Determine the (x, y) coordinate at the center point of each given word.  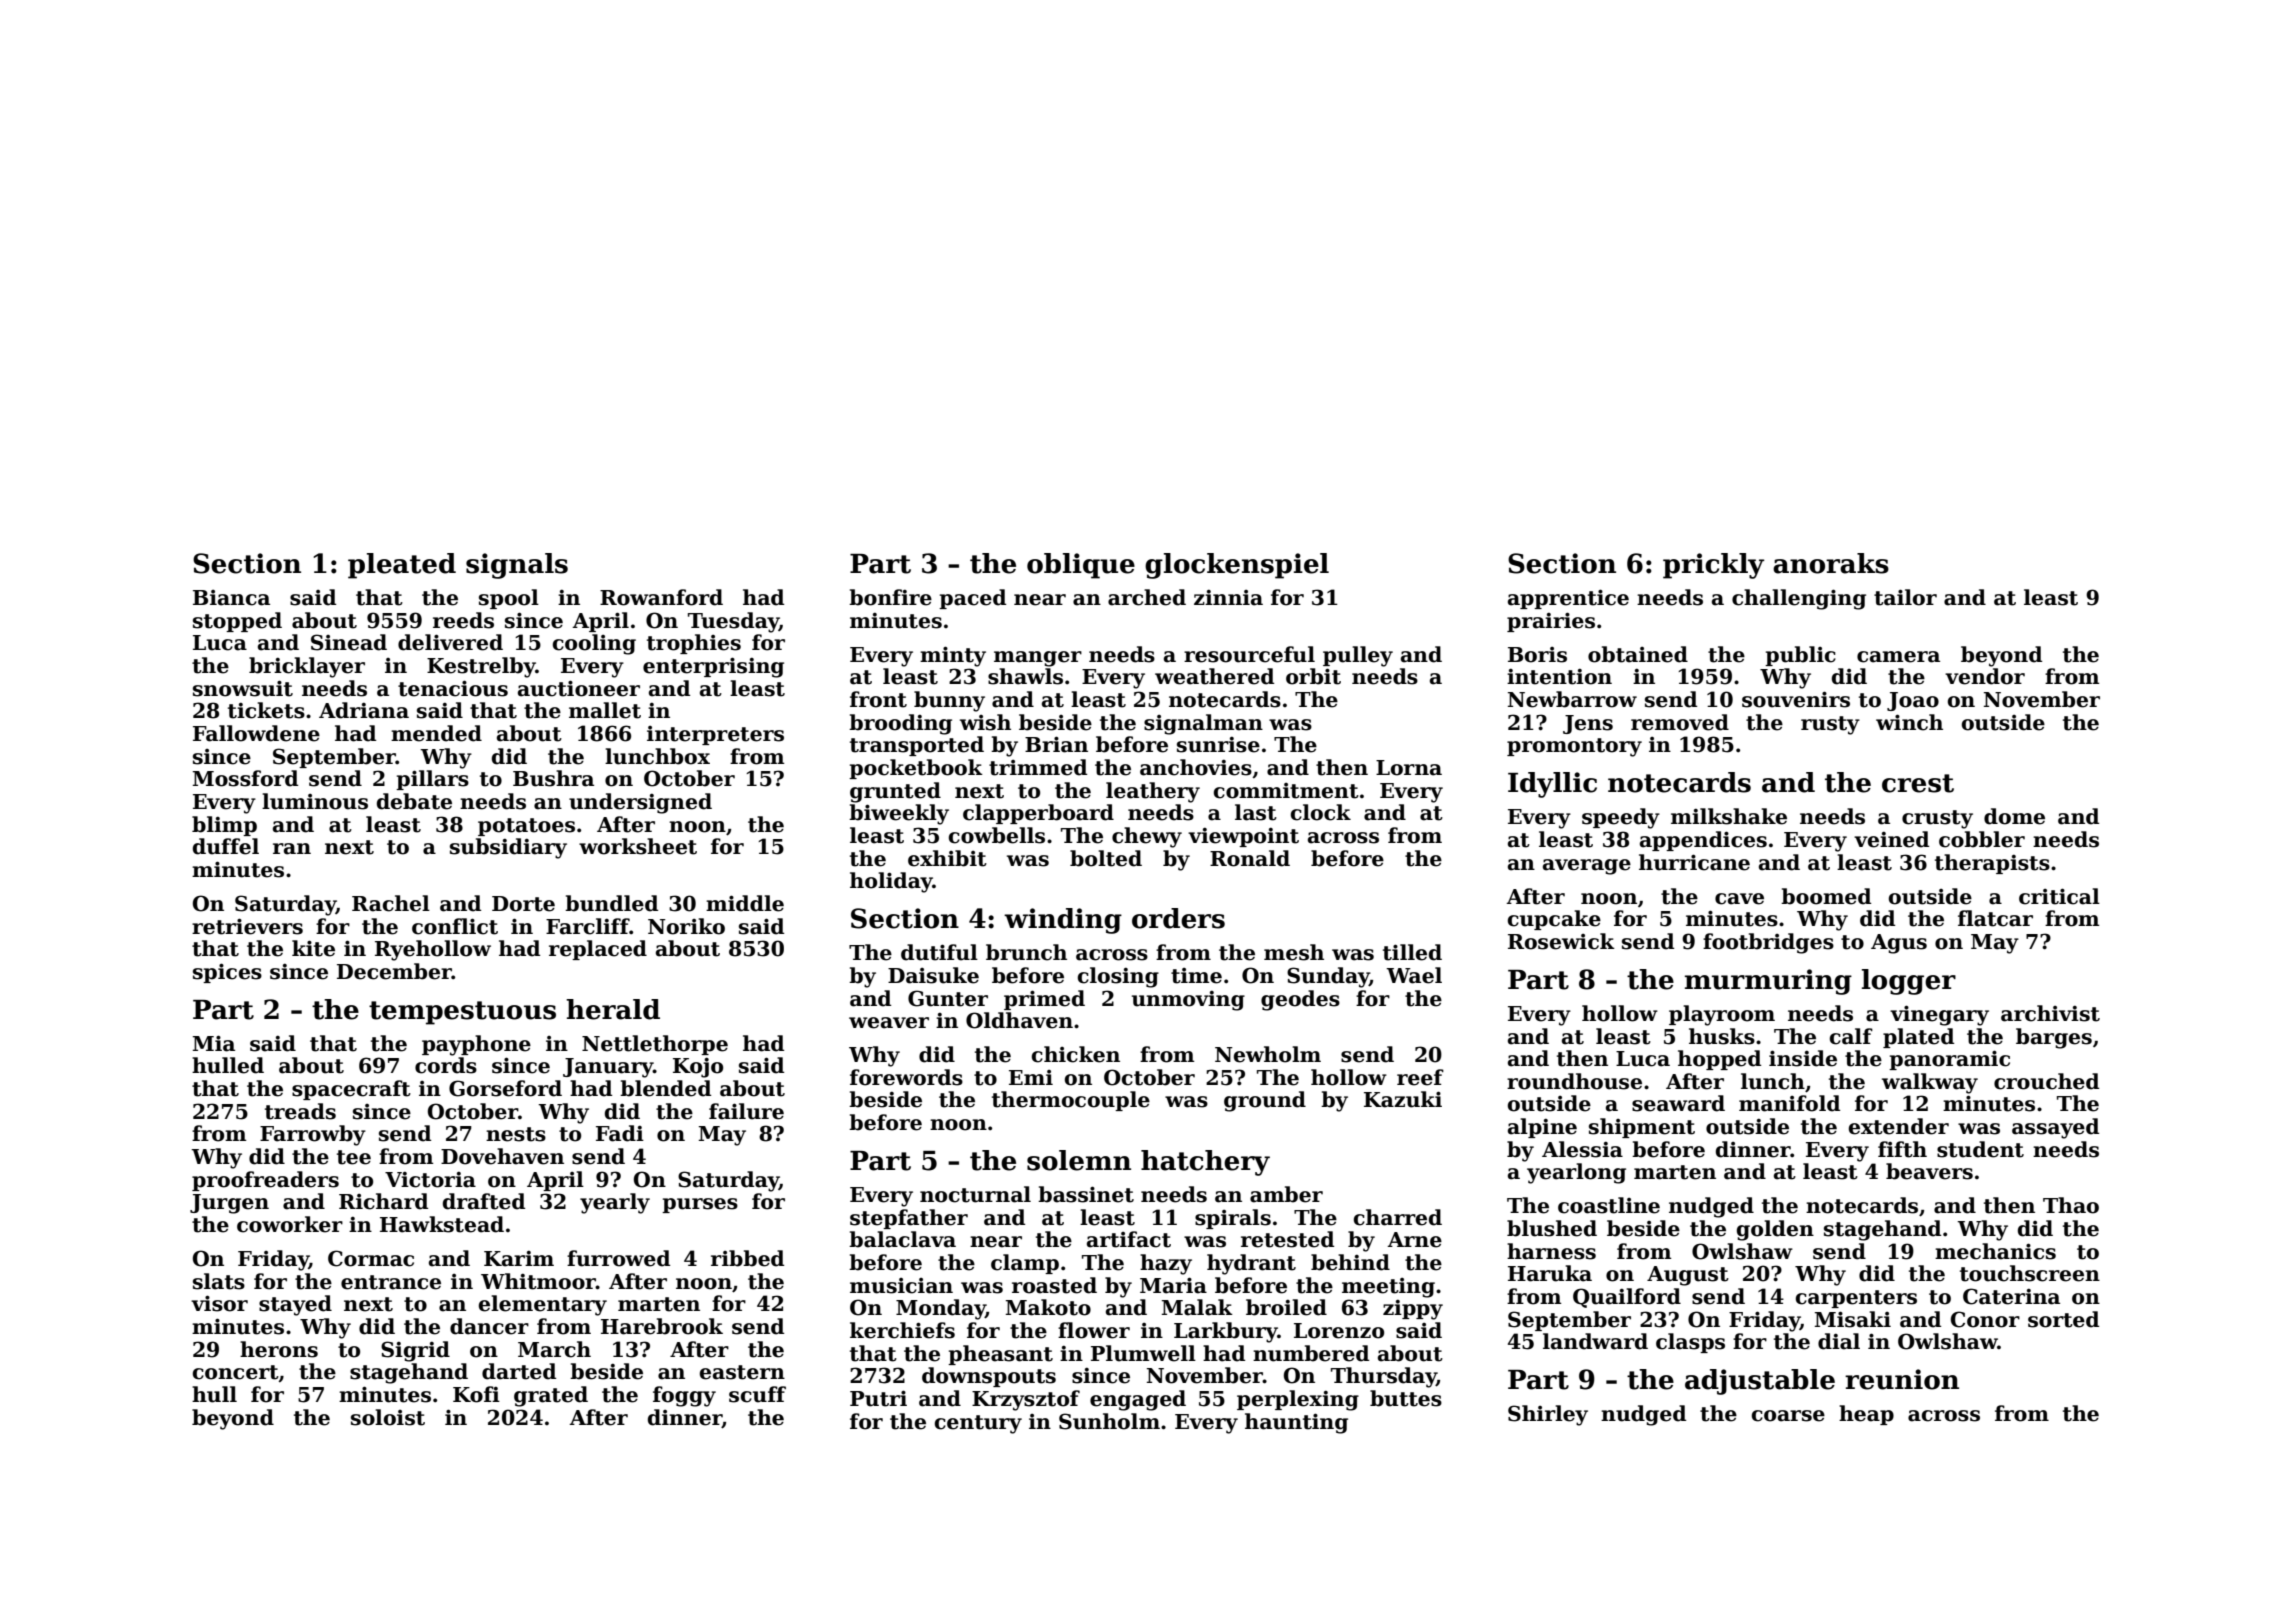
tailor (1905, 597)
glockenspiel (1237, 566)
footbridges (1768, 943)
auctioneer (579, 688)
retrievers (247, 926)
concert (236, 1372)
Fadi (620, 1133)
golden (1775, 1230)
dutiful (939, 952)
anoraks (1831, 563)
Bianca (231, 598)
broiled (1286, 1307)
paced (972, 599)
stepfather (909, 1219)
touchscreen (2030, 1273)
